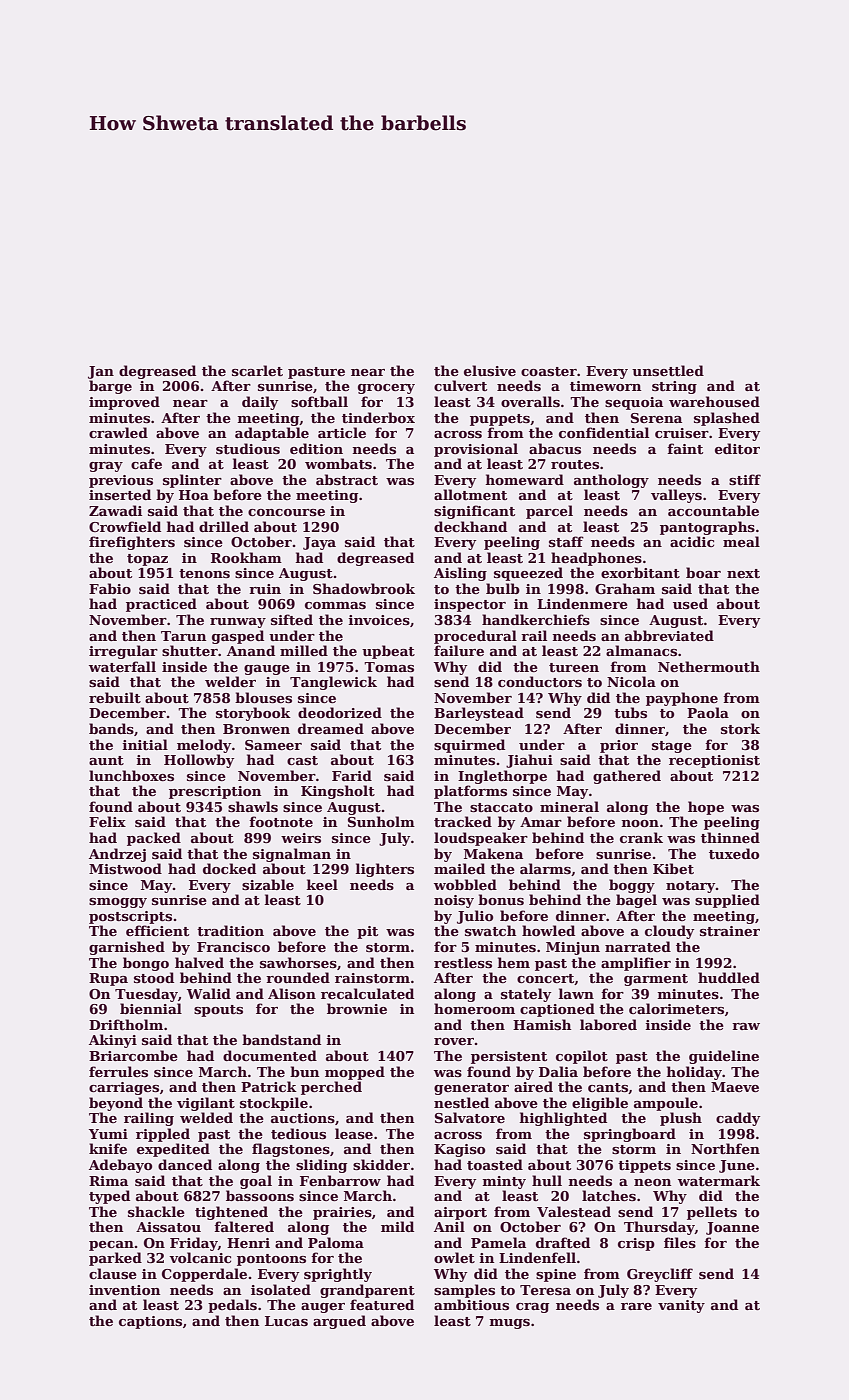  I want to click on smoggy, so click(118, 903).
